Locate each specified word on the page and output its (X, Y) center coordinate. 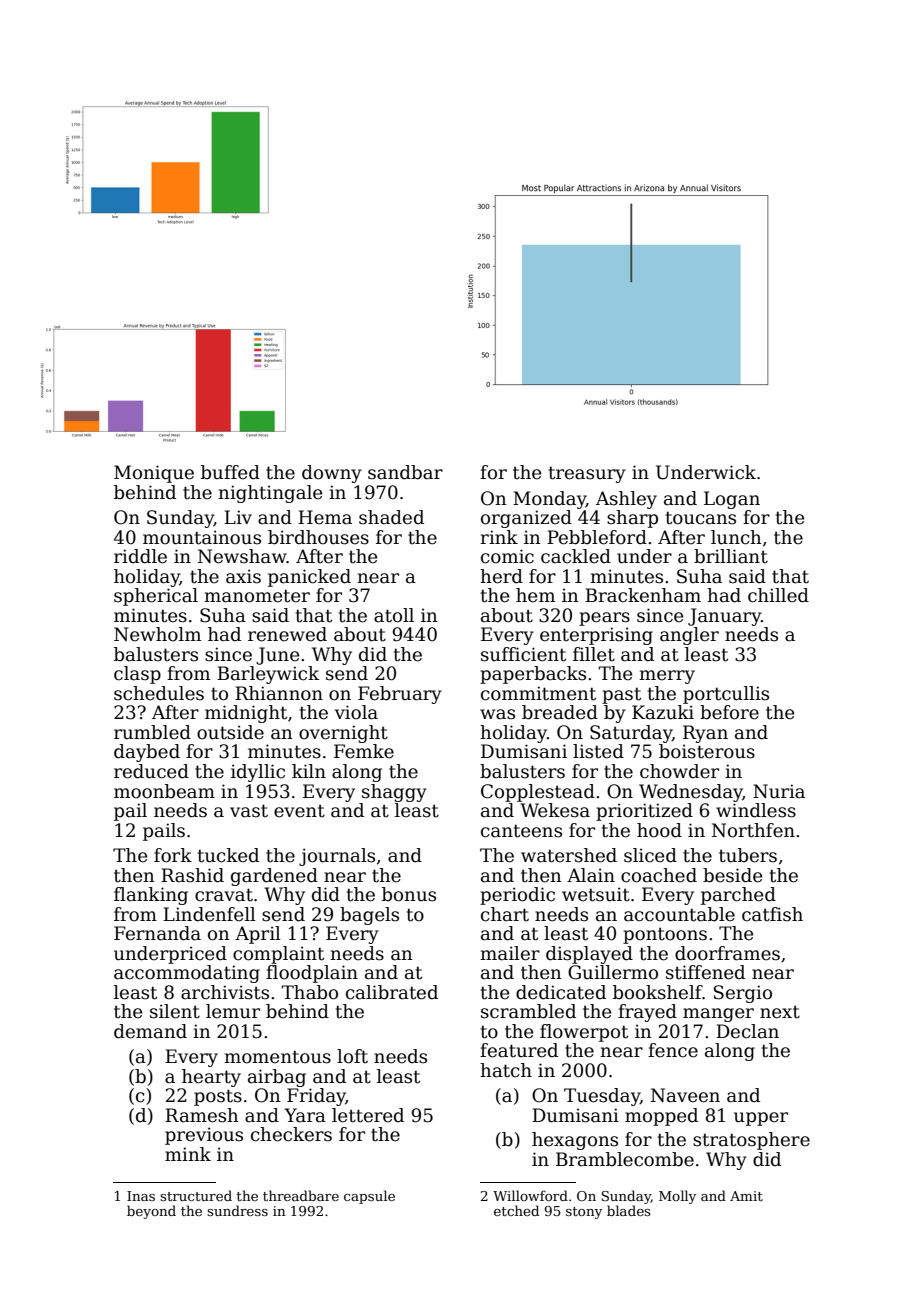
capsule (369, 1197)
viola (356, 712)
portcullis (726, 695)
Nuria (779, 791)
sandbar (405, 472)
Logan (732, 500)
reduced (151, 771)
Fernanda (157, 933)
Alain (591, 875)
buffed (230, 472)
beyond (151, 1212)
